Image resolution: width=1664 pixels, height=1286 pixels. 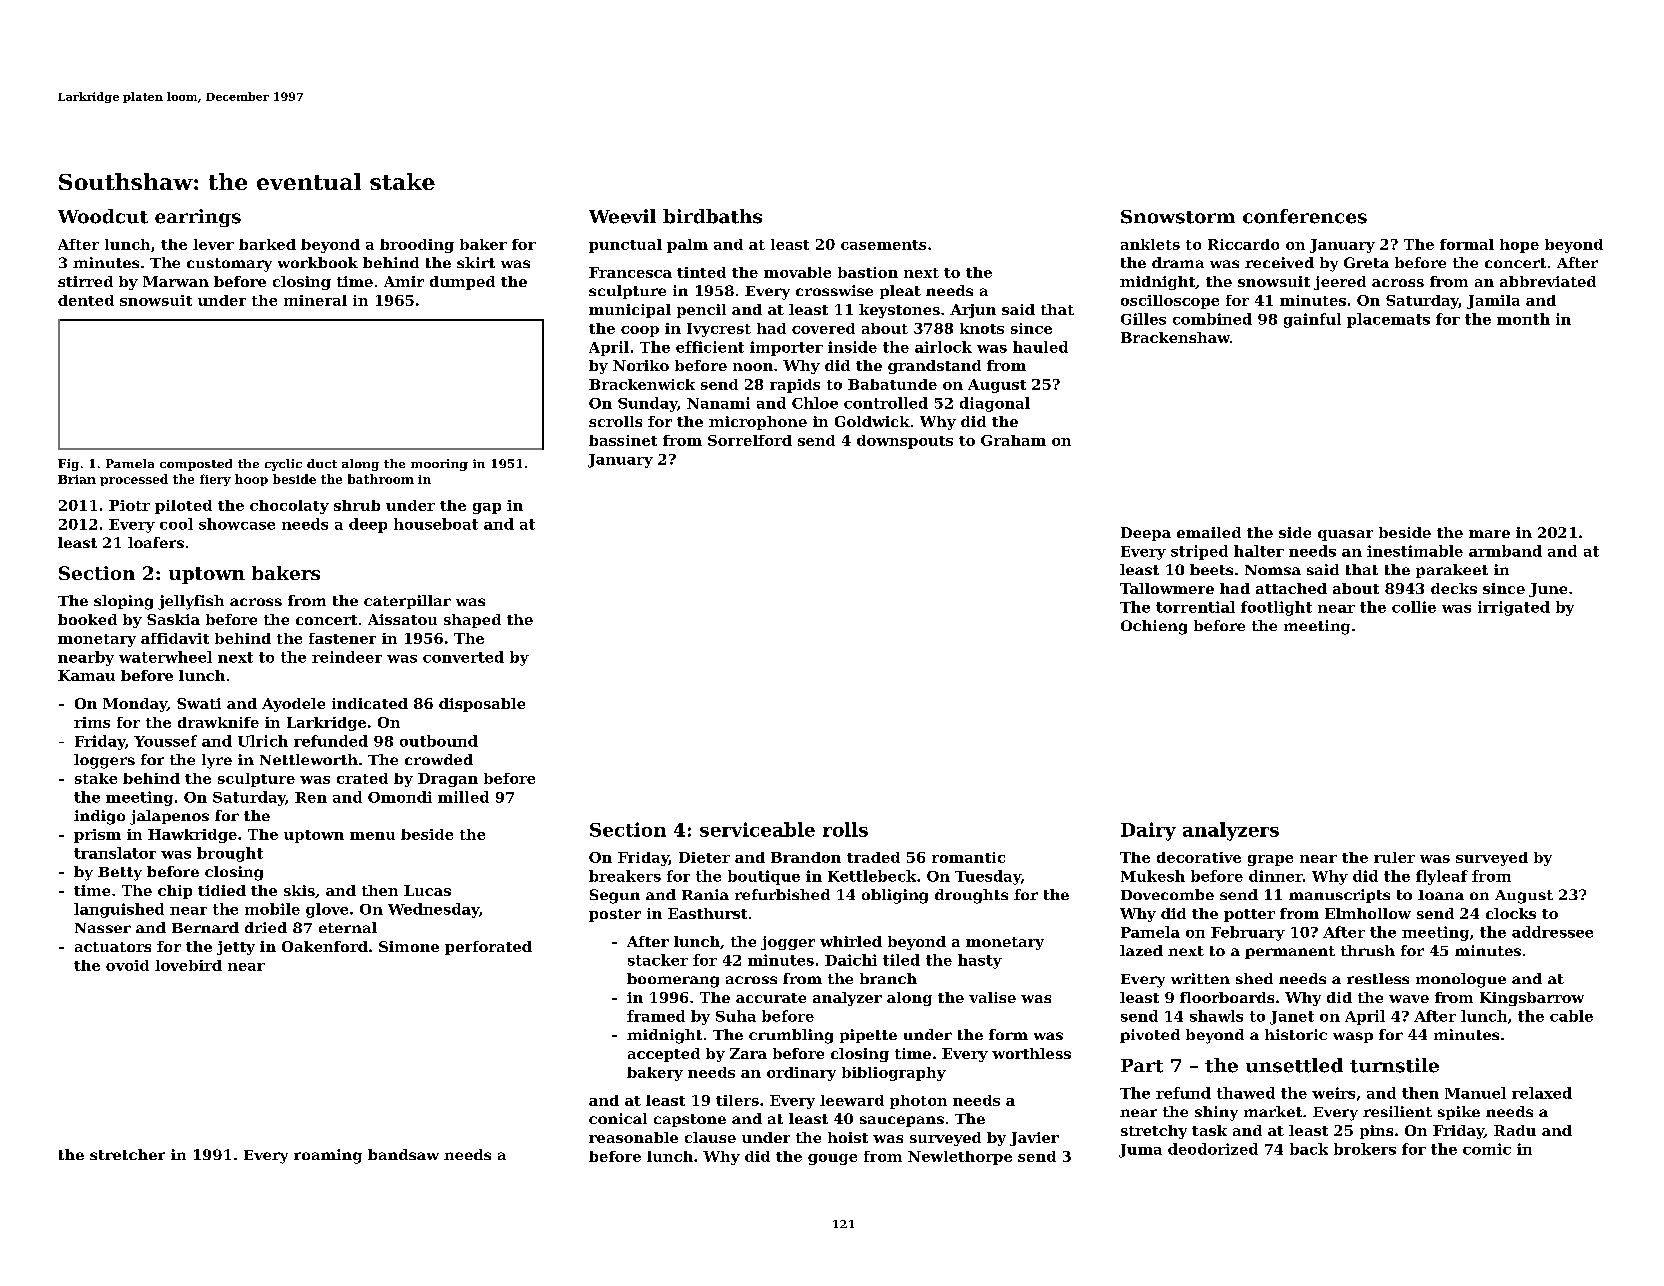 What do you see at coordinates (328, 1156) in the image?
I see `roaming` at bounding box center [328, 1156].
